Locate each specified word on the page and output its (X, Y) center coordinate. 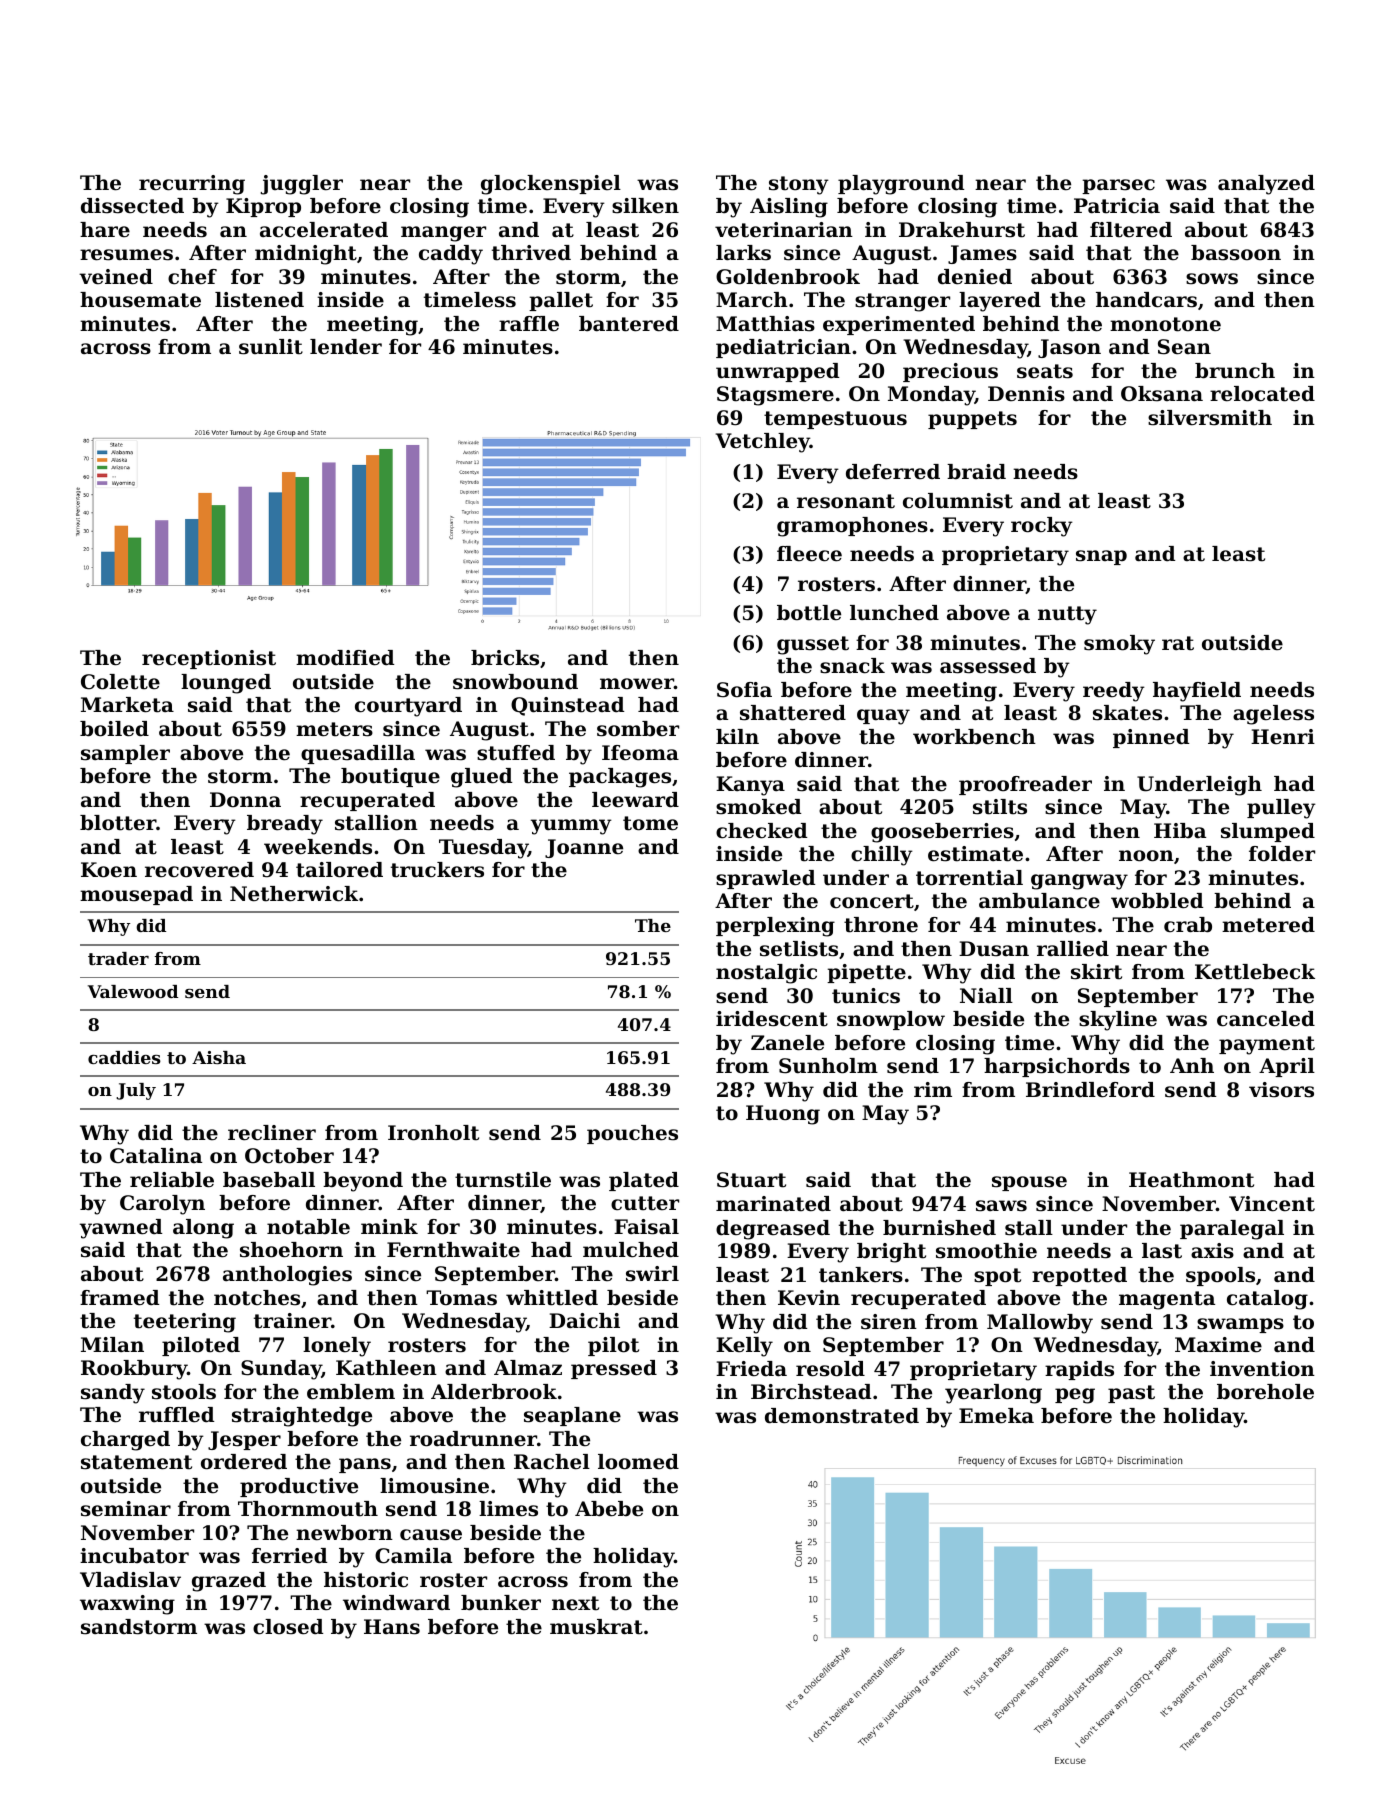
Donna (245, 800)
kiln (737, 736)
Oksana (1162, 394)
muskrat (596, 1627)
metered (1268, 925)
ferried (289, 1556)
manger (443, 234)
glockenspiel (551, 185)
